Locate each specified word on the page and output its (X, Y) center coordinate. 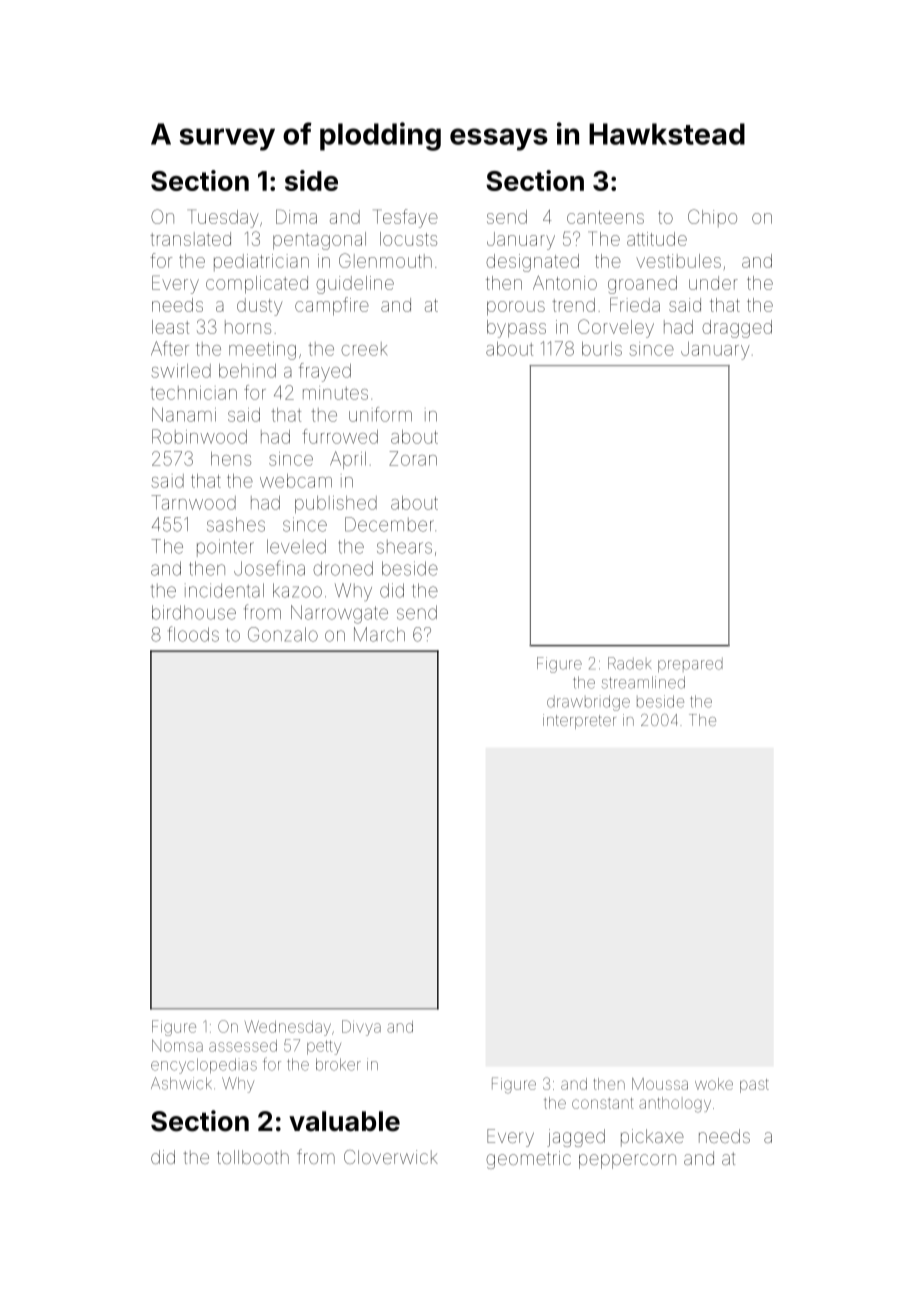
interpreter (579, 721)
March (379, 634)
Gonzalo (283, 634)
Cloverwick (391, 1157)
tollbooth (253, 1157)
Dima (296, 216)
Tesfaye (405, 218)
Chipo (712, 218)
